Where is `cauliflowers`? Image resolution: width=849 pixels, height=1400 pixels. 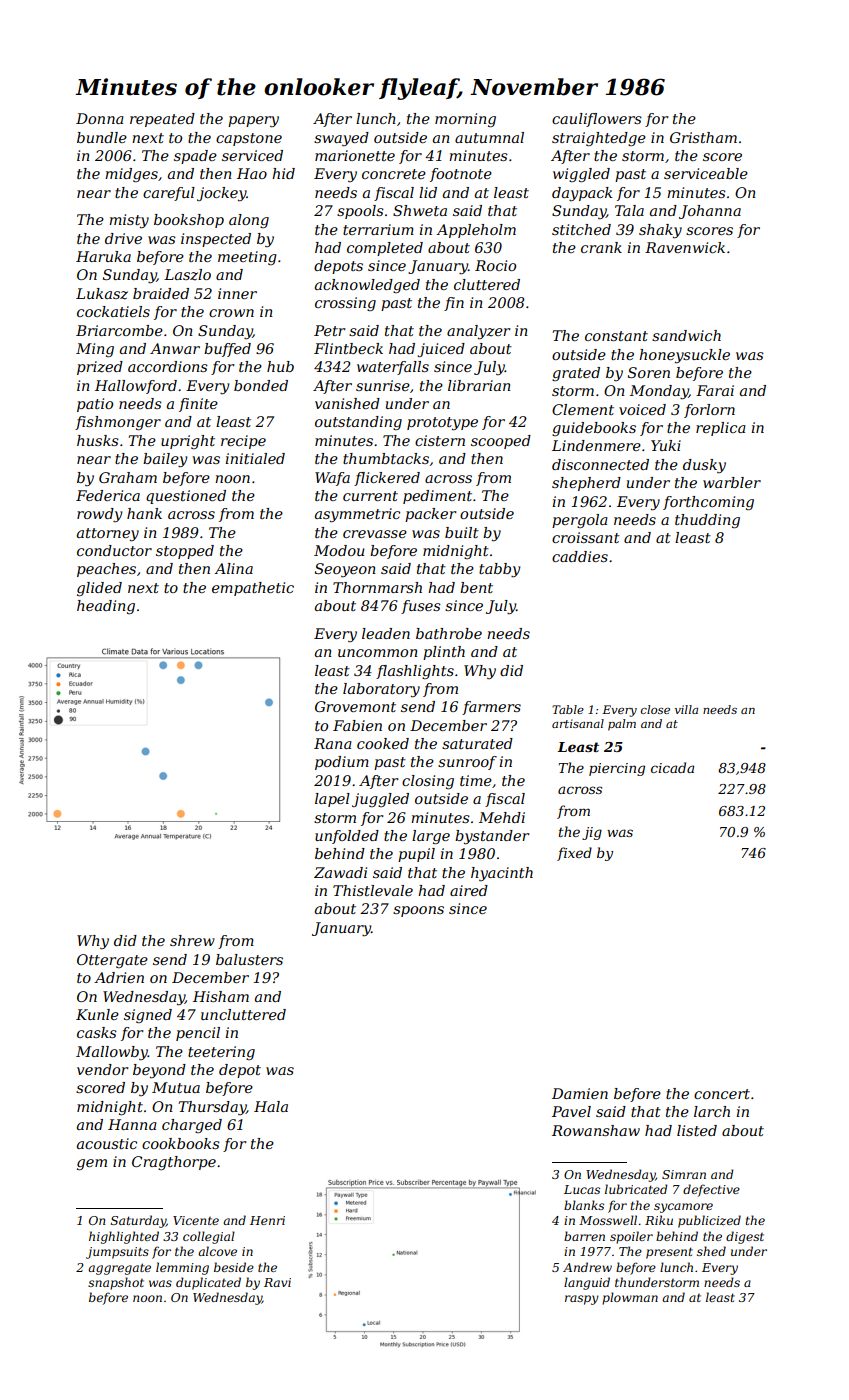 cauliflowers is located at coordinates (597, 120).
